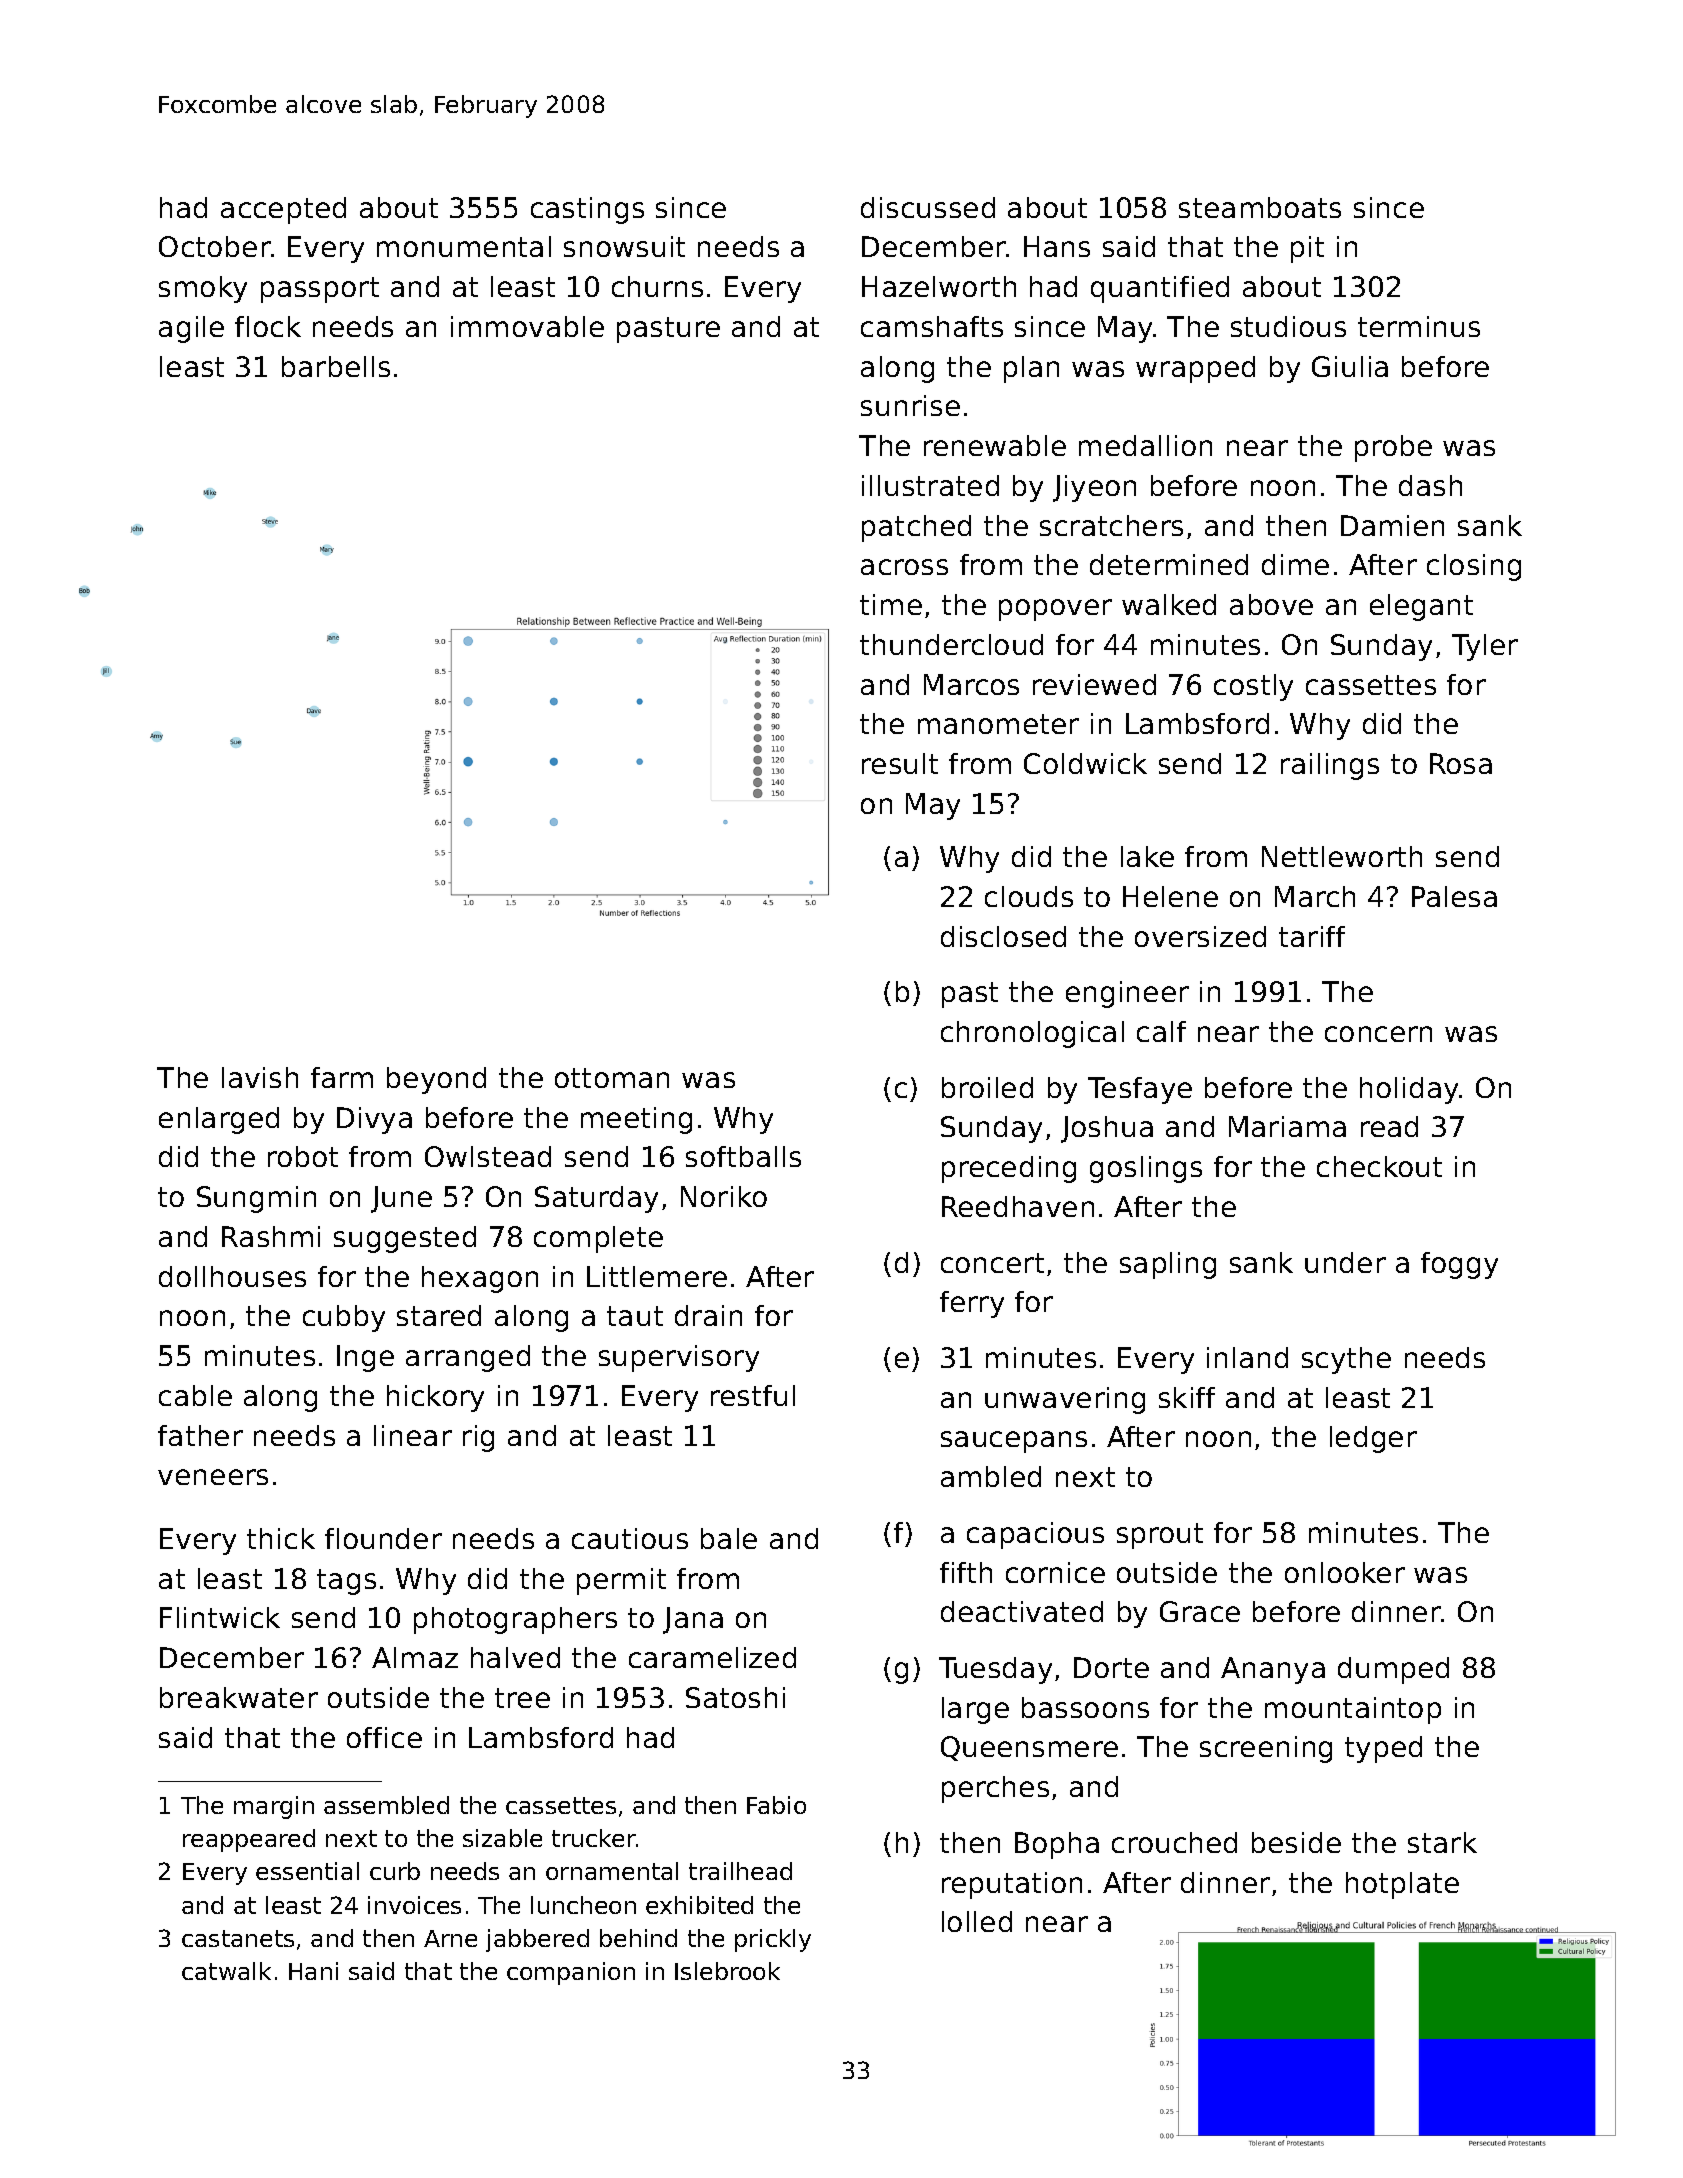  Describe the element at coordinates (342, 1077) in the screenshot. I see `farm` at that location.
